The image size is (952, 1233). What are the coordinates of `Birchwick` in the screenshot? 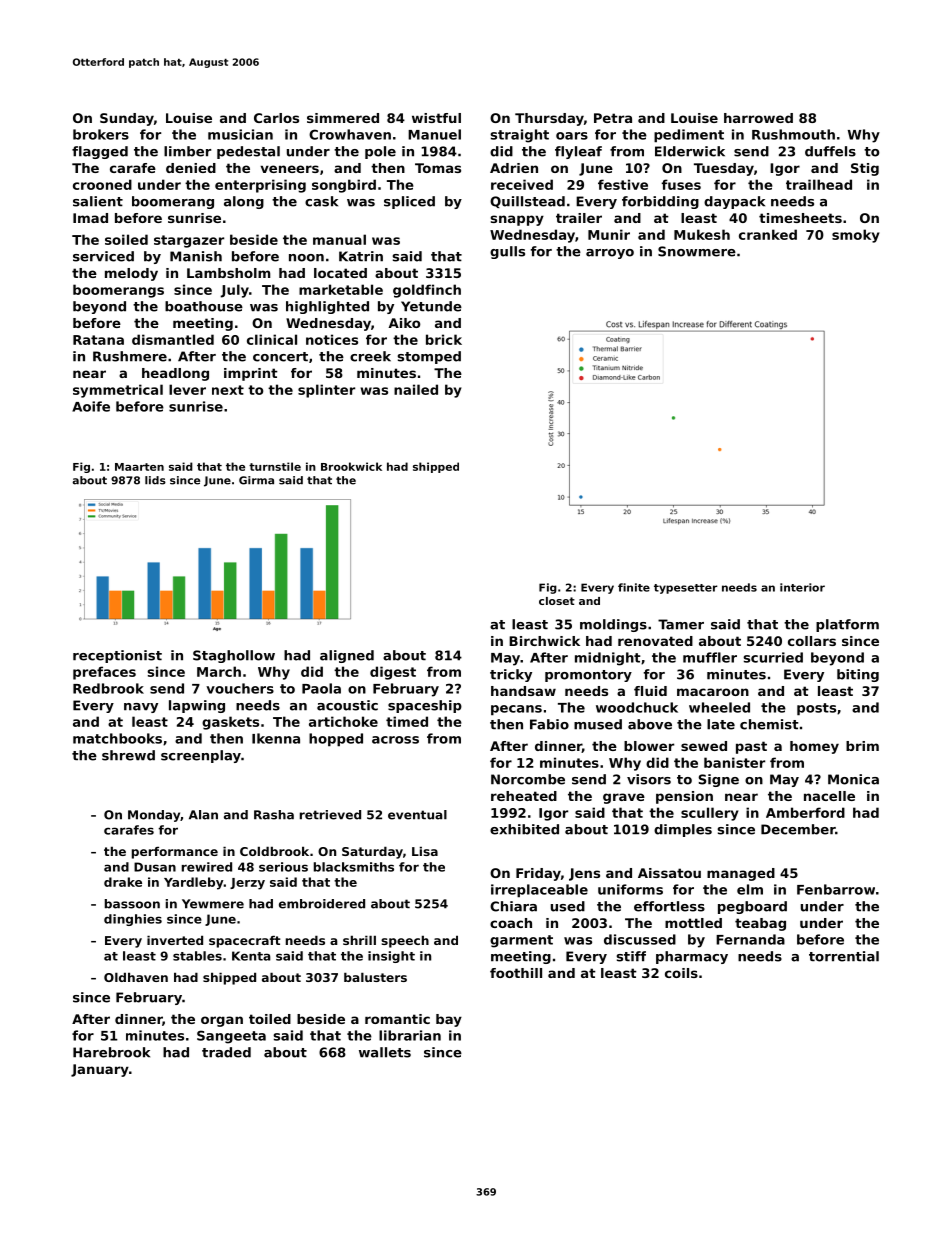 It's located at (544, 641).
